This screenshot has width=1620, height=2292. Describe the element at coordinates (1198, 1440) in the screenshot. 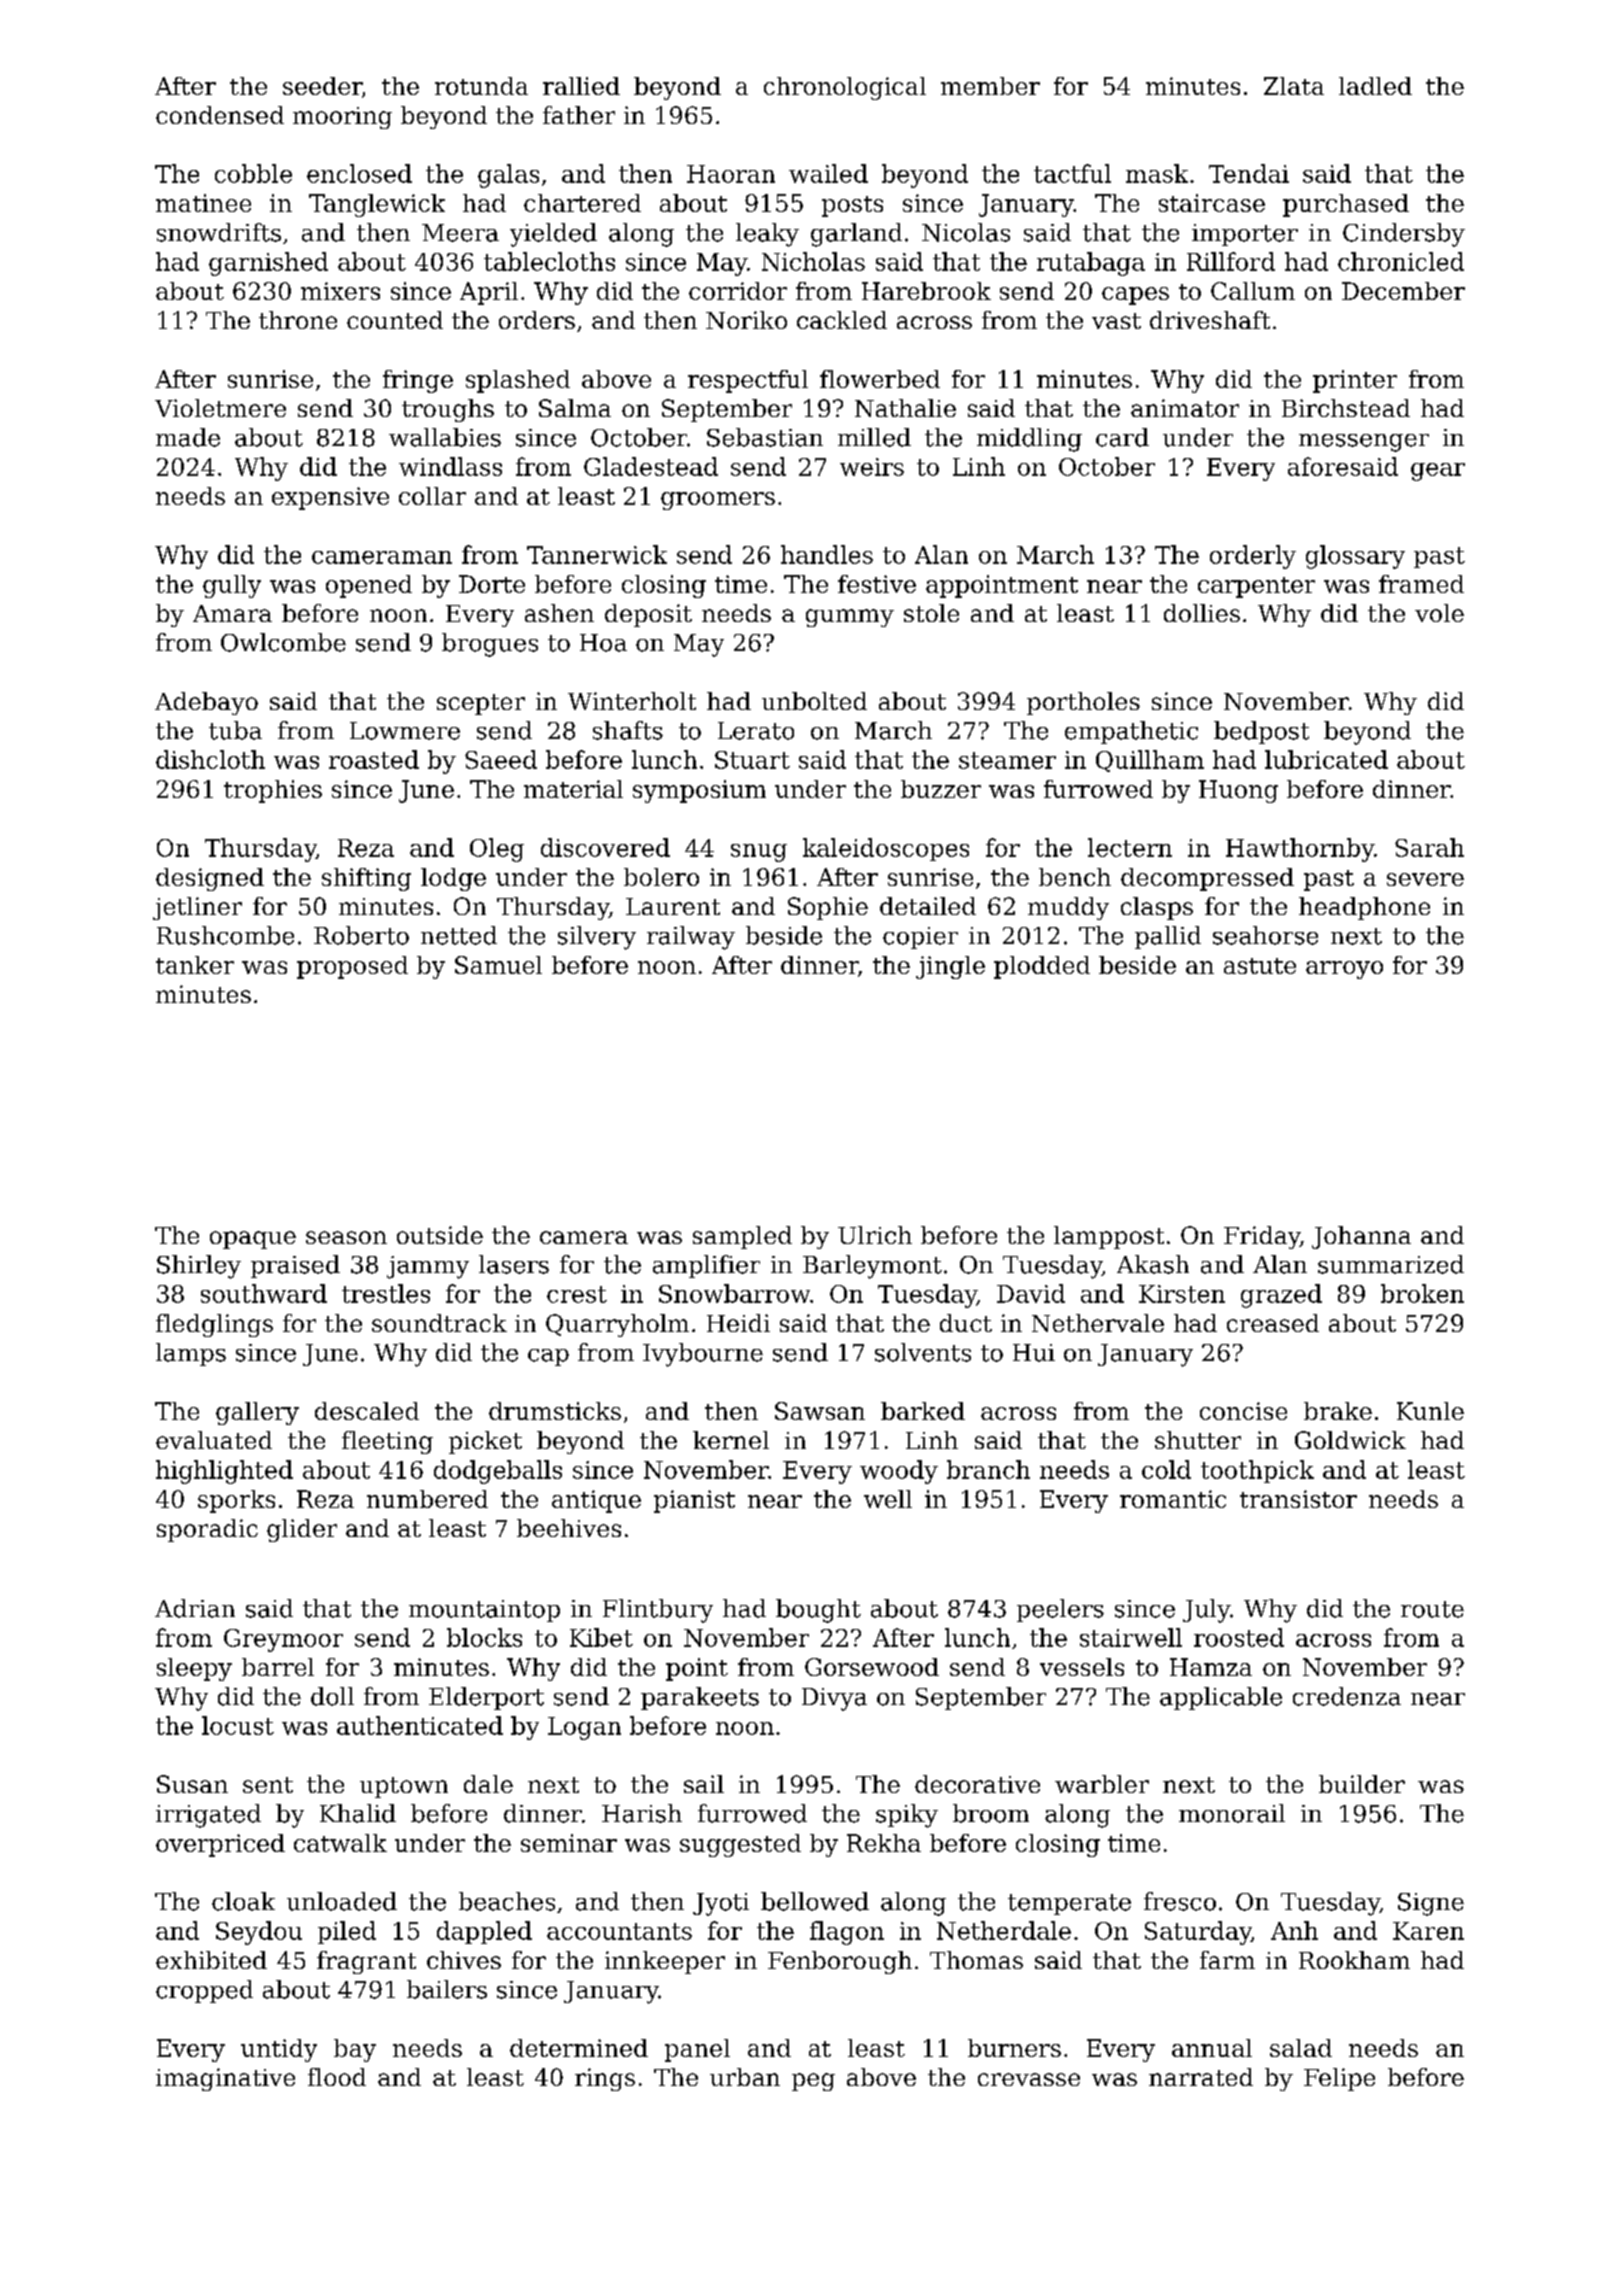

I see `shutter` at that location.
